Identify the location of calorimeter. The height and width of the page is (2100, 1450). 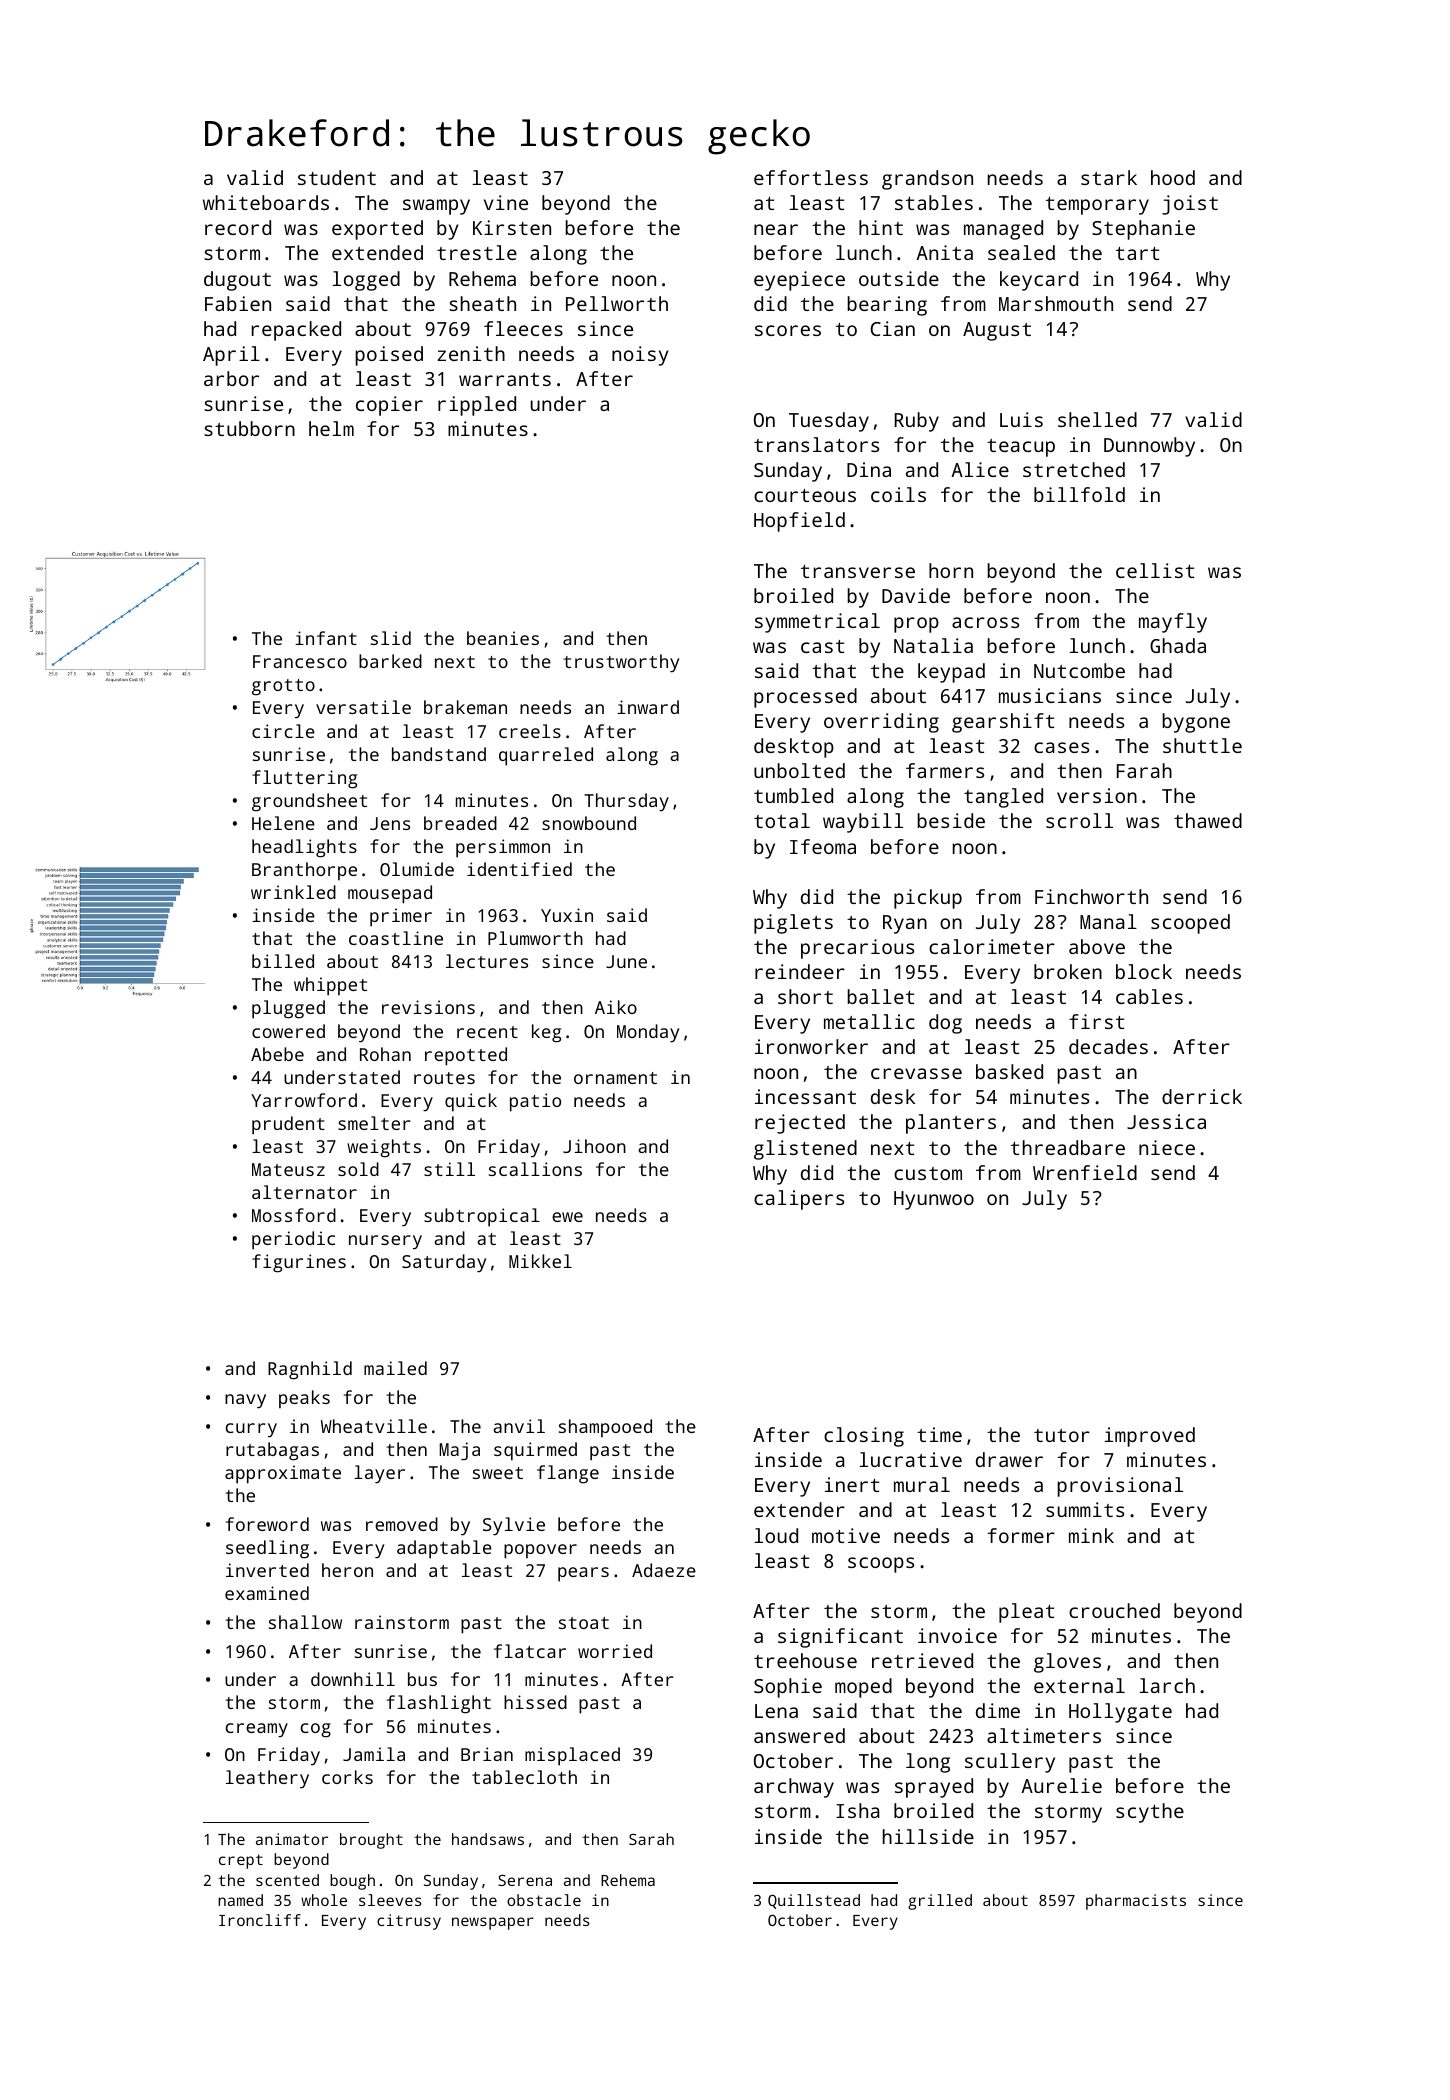
(992, 946).
